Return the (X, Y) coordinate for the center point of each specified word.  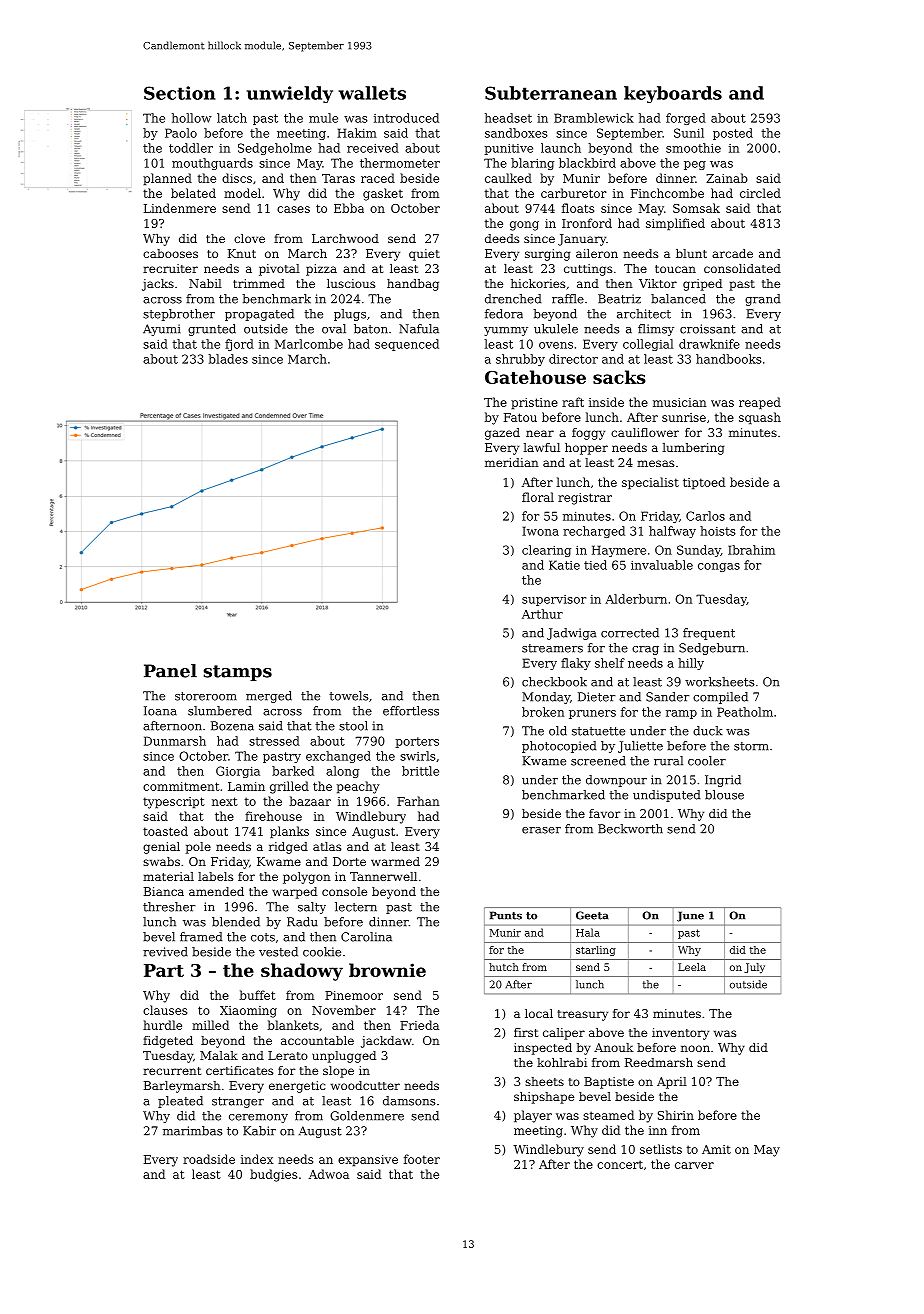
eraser (541, 830)
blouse (724, 795)
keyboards (673, 94)
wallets (372, 93)
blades (228, 359)
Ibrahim (751, 550)
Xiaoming (248, 1012)
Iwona (540, 531)
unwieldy (290, 94)
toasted (165, 831)
